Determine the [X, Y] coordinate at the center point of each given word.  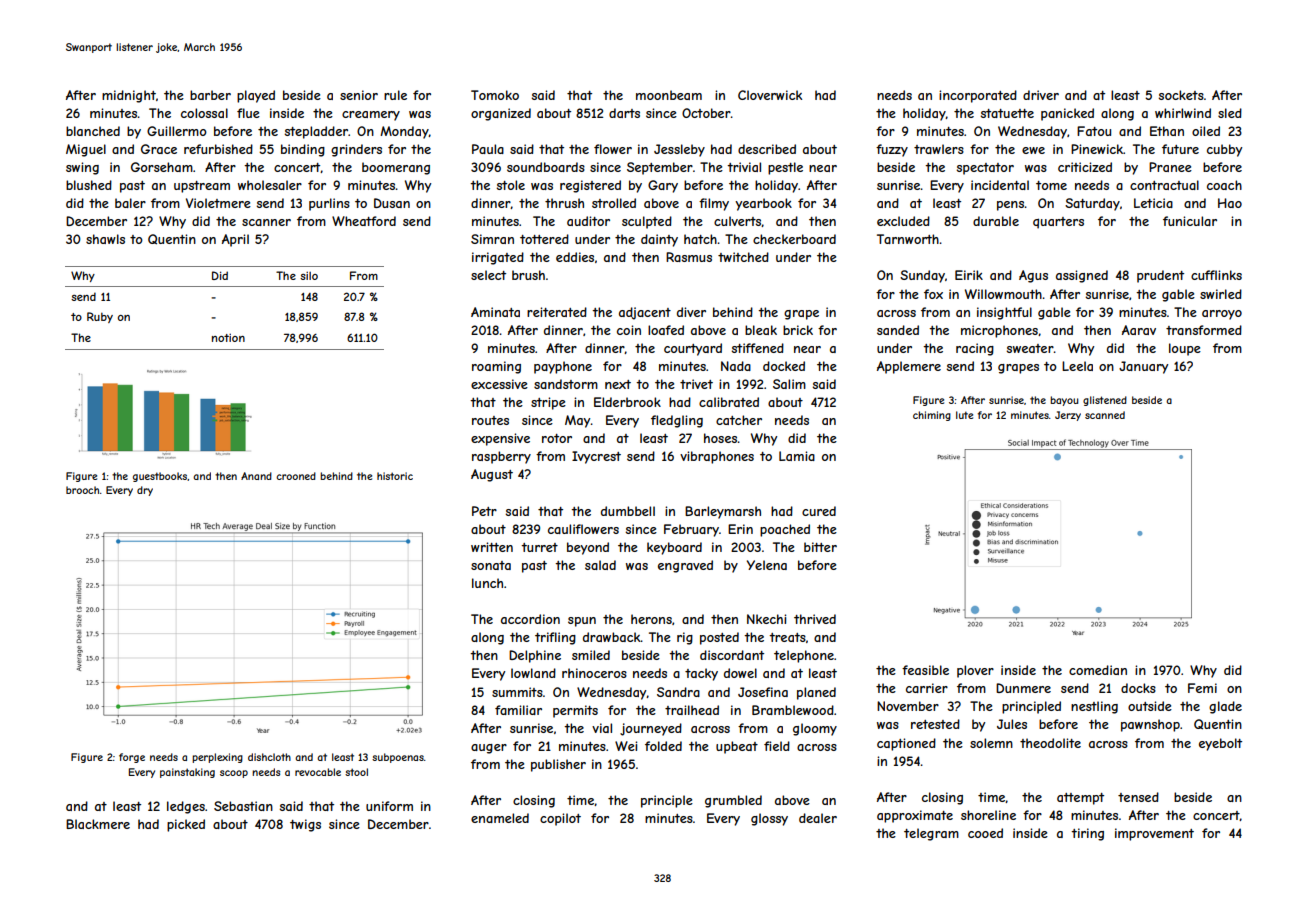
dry [145, 491]
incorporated [978, 96]
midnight [129, 96]
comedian [1098, 670]
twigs [305, 825]
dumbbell [628, 511]
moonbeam [669, 95]
